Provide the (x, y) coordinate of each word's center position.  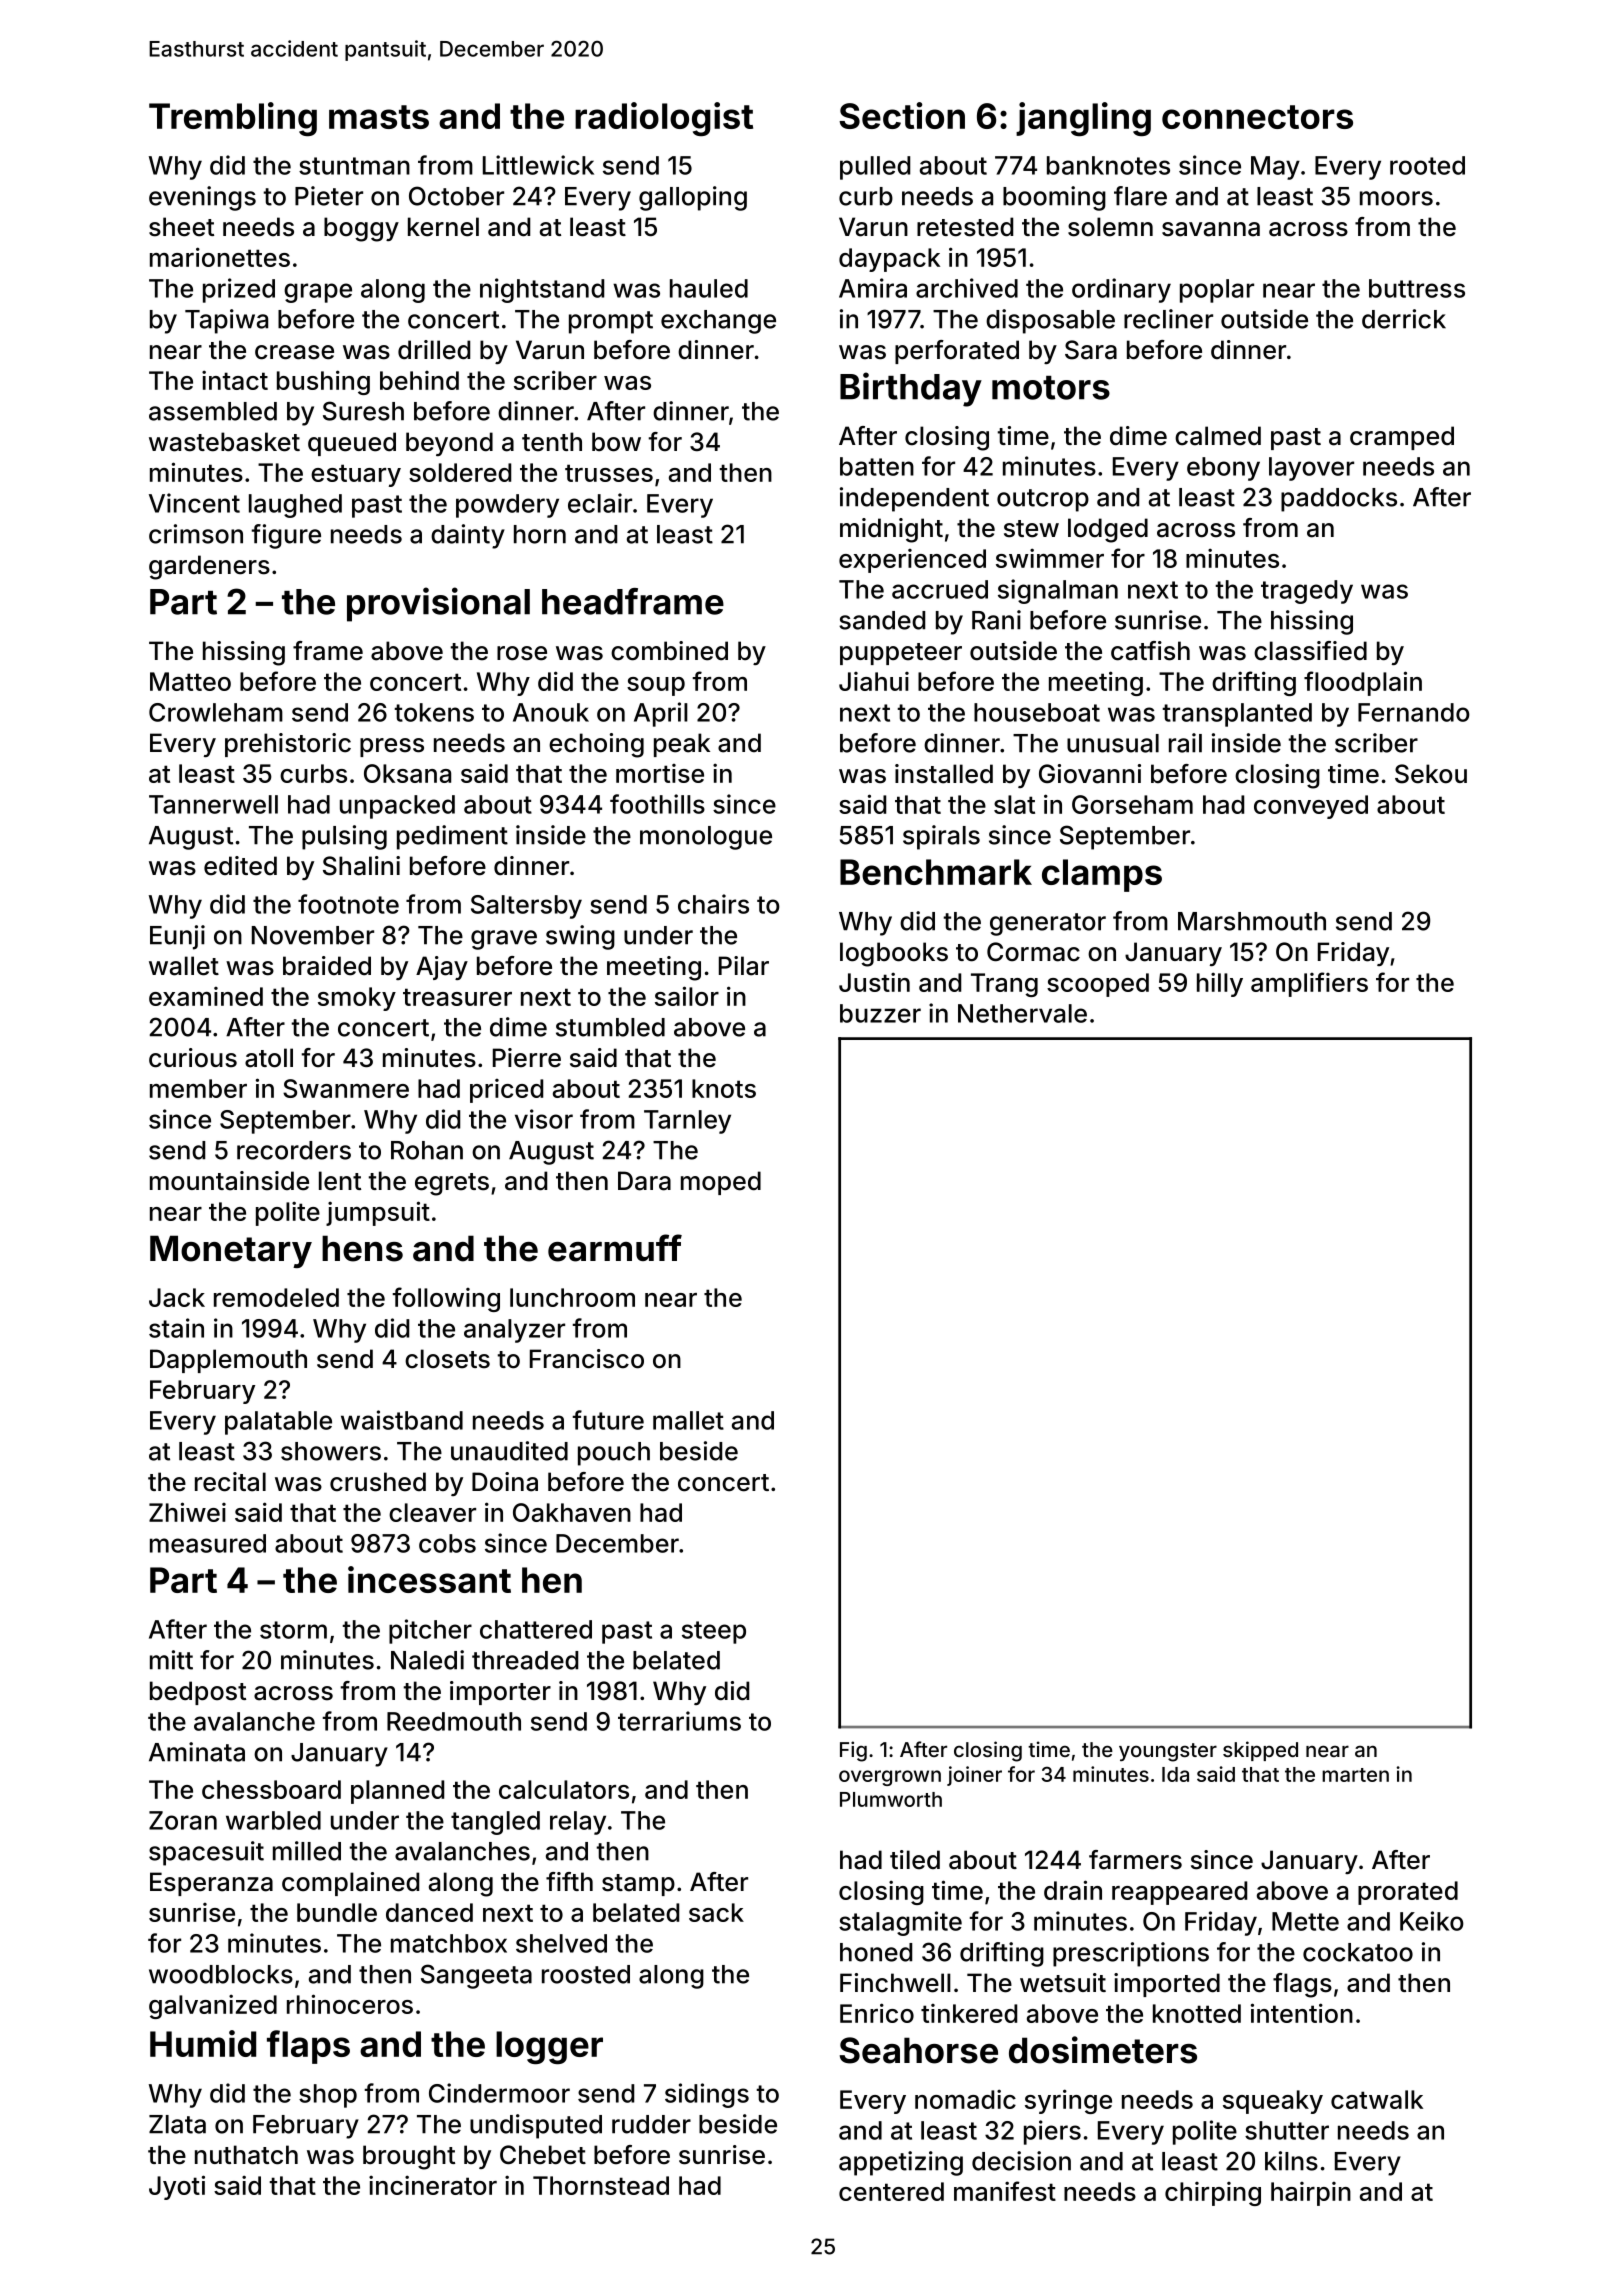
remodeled (276, 1297)
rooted (1427, 165)
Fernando (1414, 712)
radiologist (664, 119)
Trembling (233, 119)
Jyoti (177, 2187)
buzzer (880, 1013)
